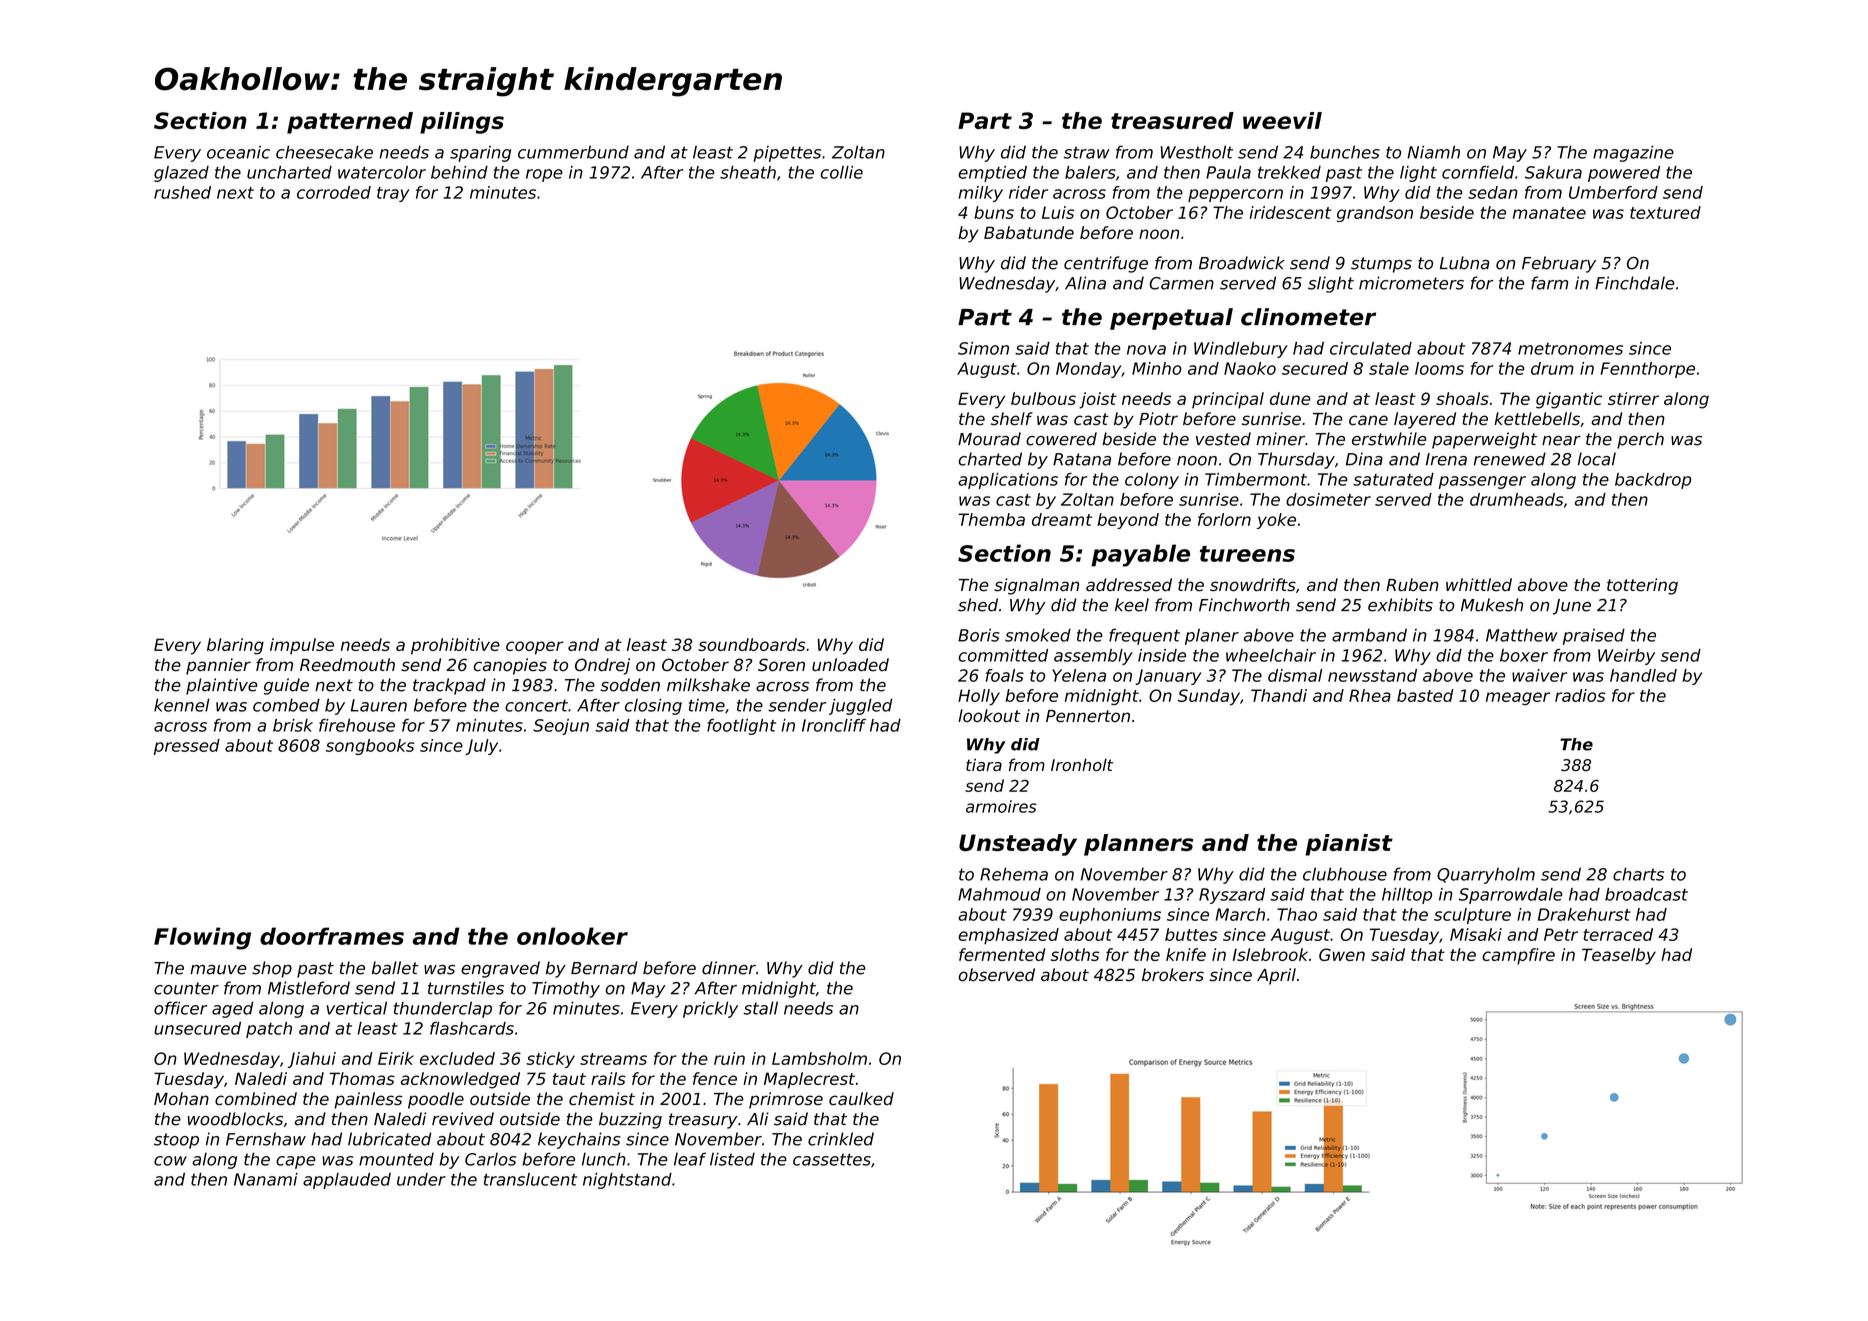 The width and height of the image is (1868, 1321). What do you see at coordinates (1580, 695) in the image?
I see `radios` at bounding box center [1580, 695].
